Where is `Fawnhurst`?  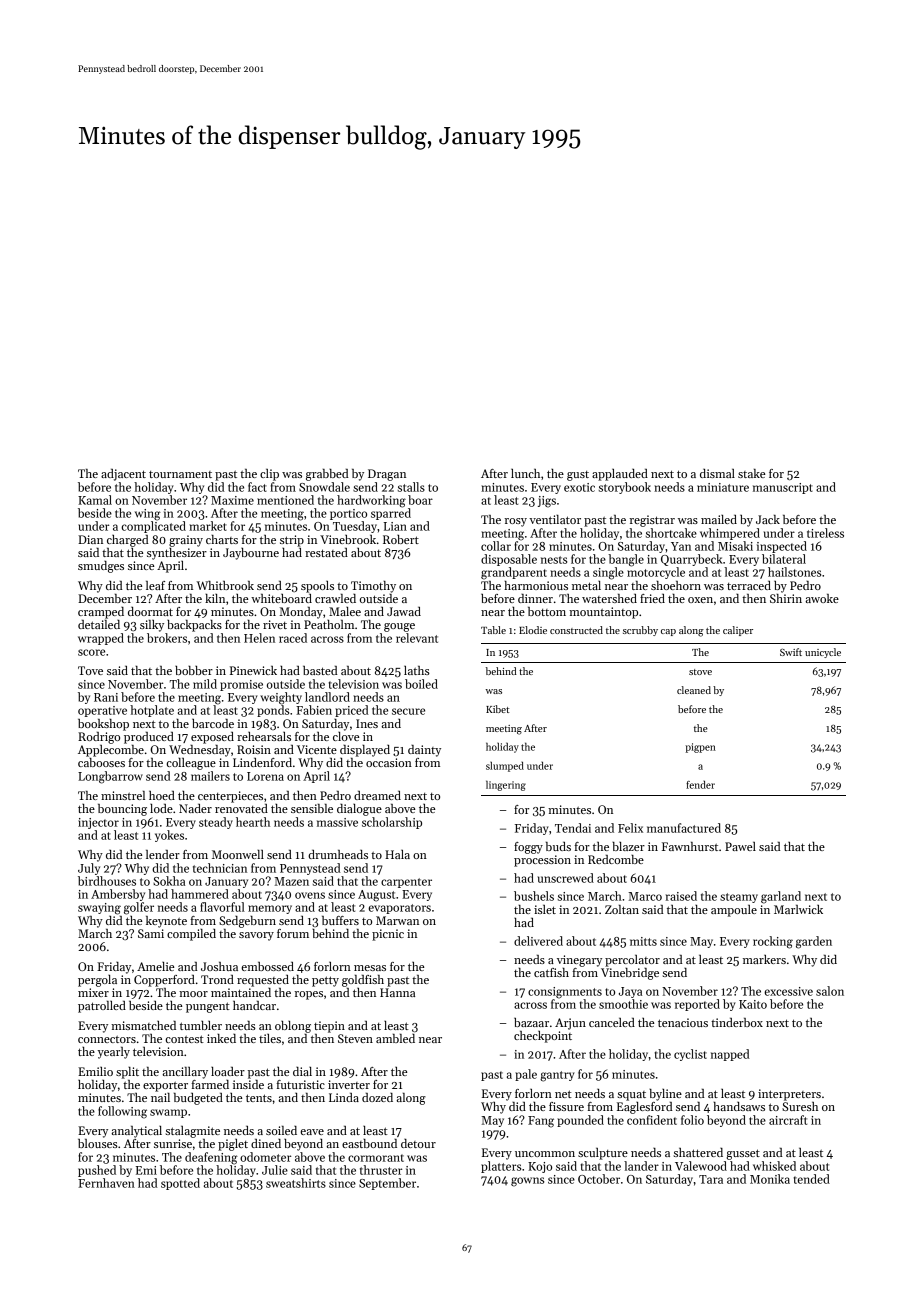
Fawnhurst is located at coordinates (690, 846).
